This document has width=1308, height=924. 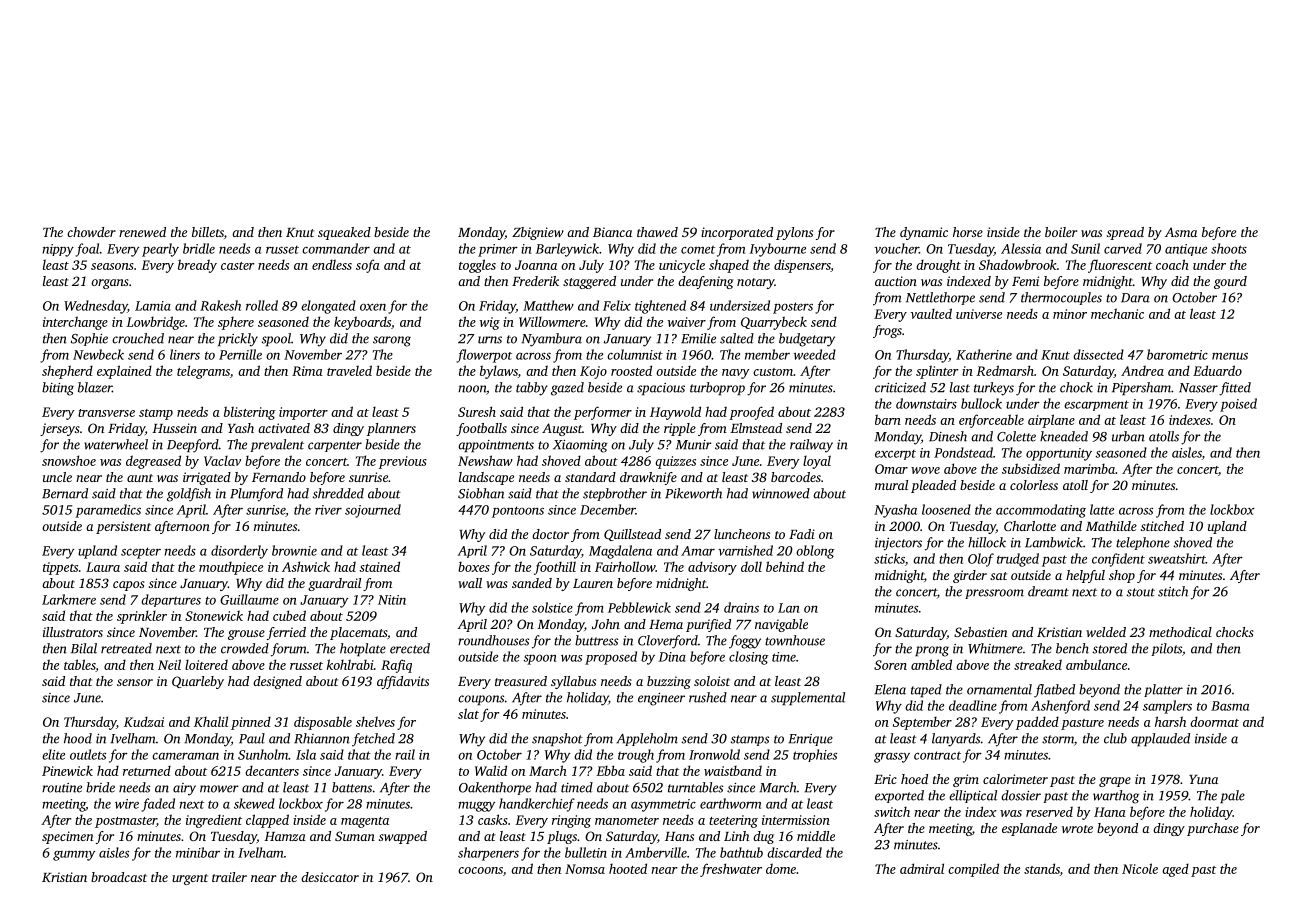 I want to click on loosened, so click(x=946, y=509).
